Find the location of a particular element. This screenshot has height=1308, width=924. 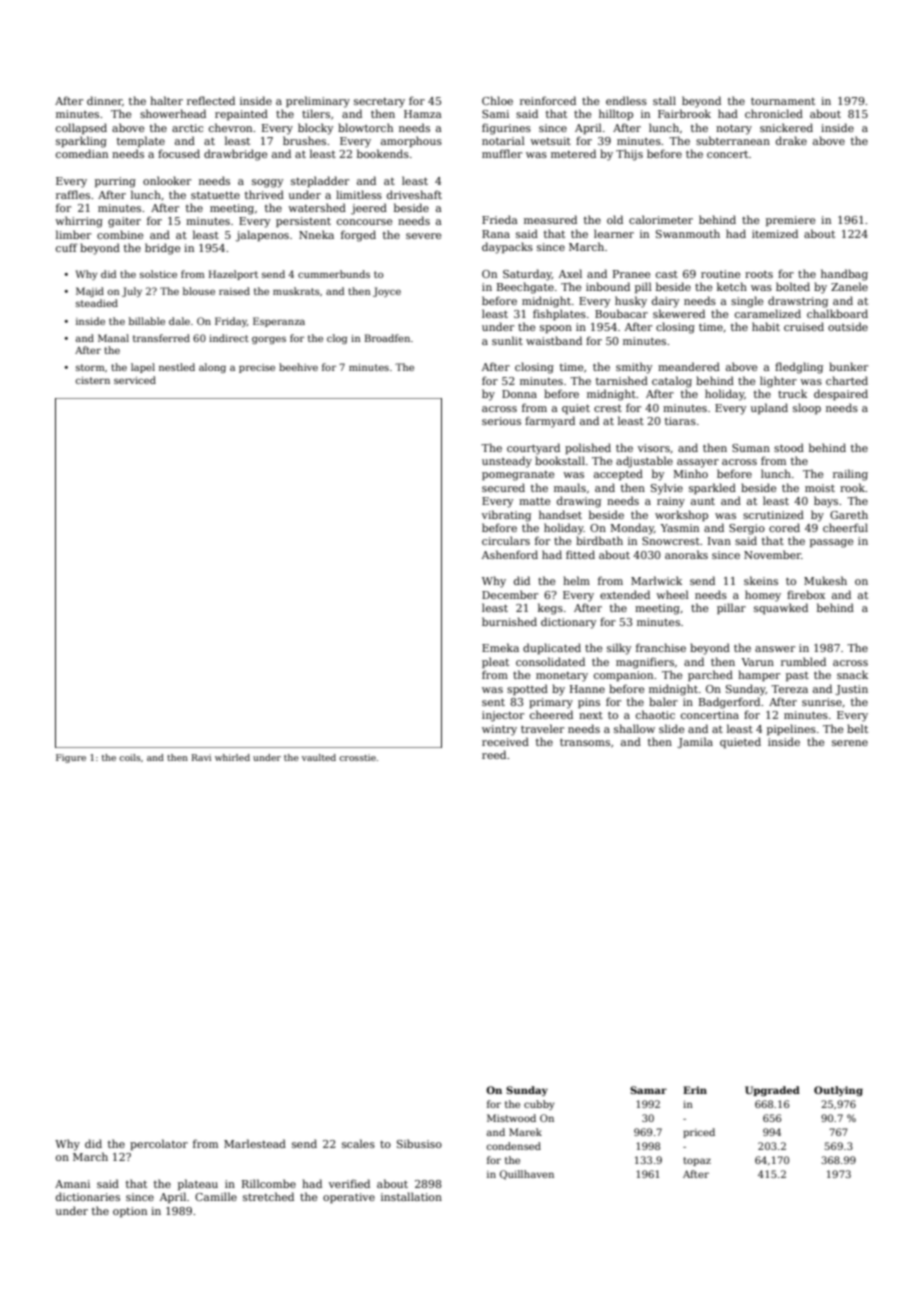

collapsed is located at coordinates (81, 128).
